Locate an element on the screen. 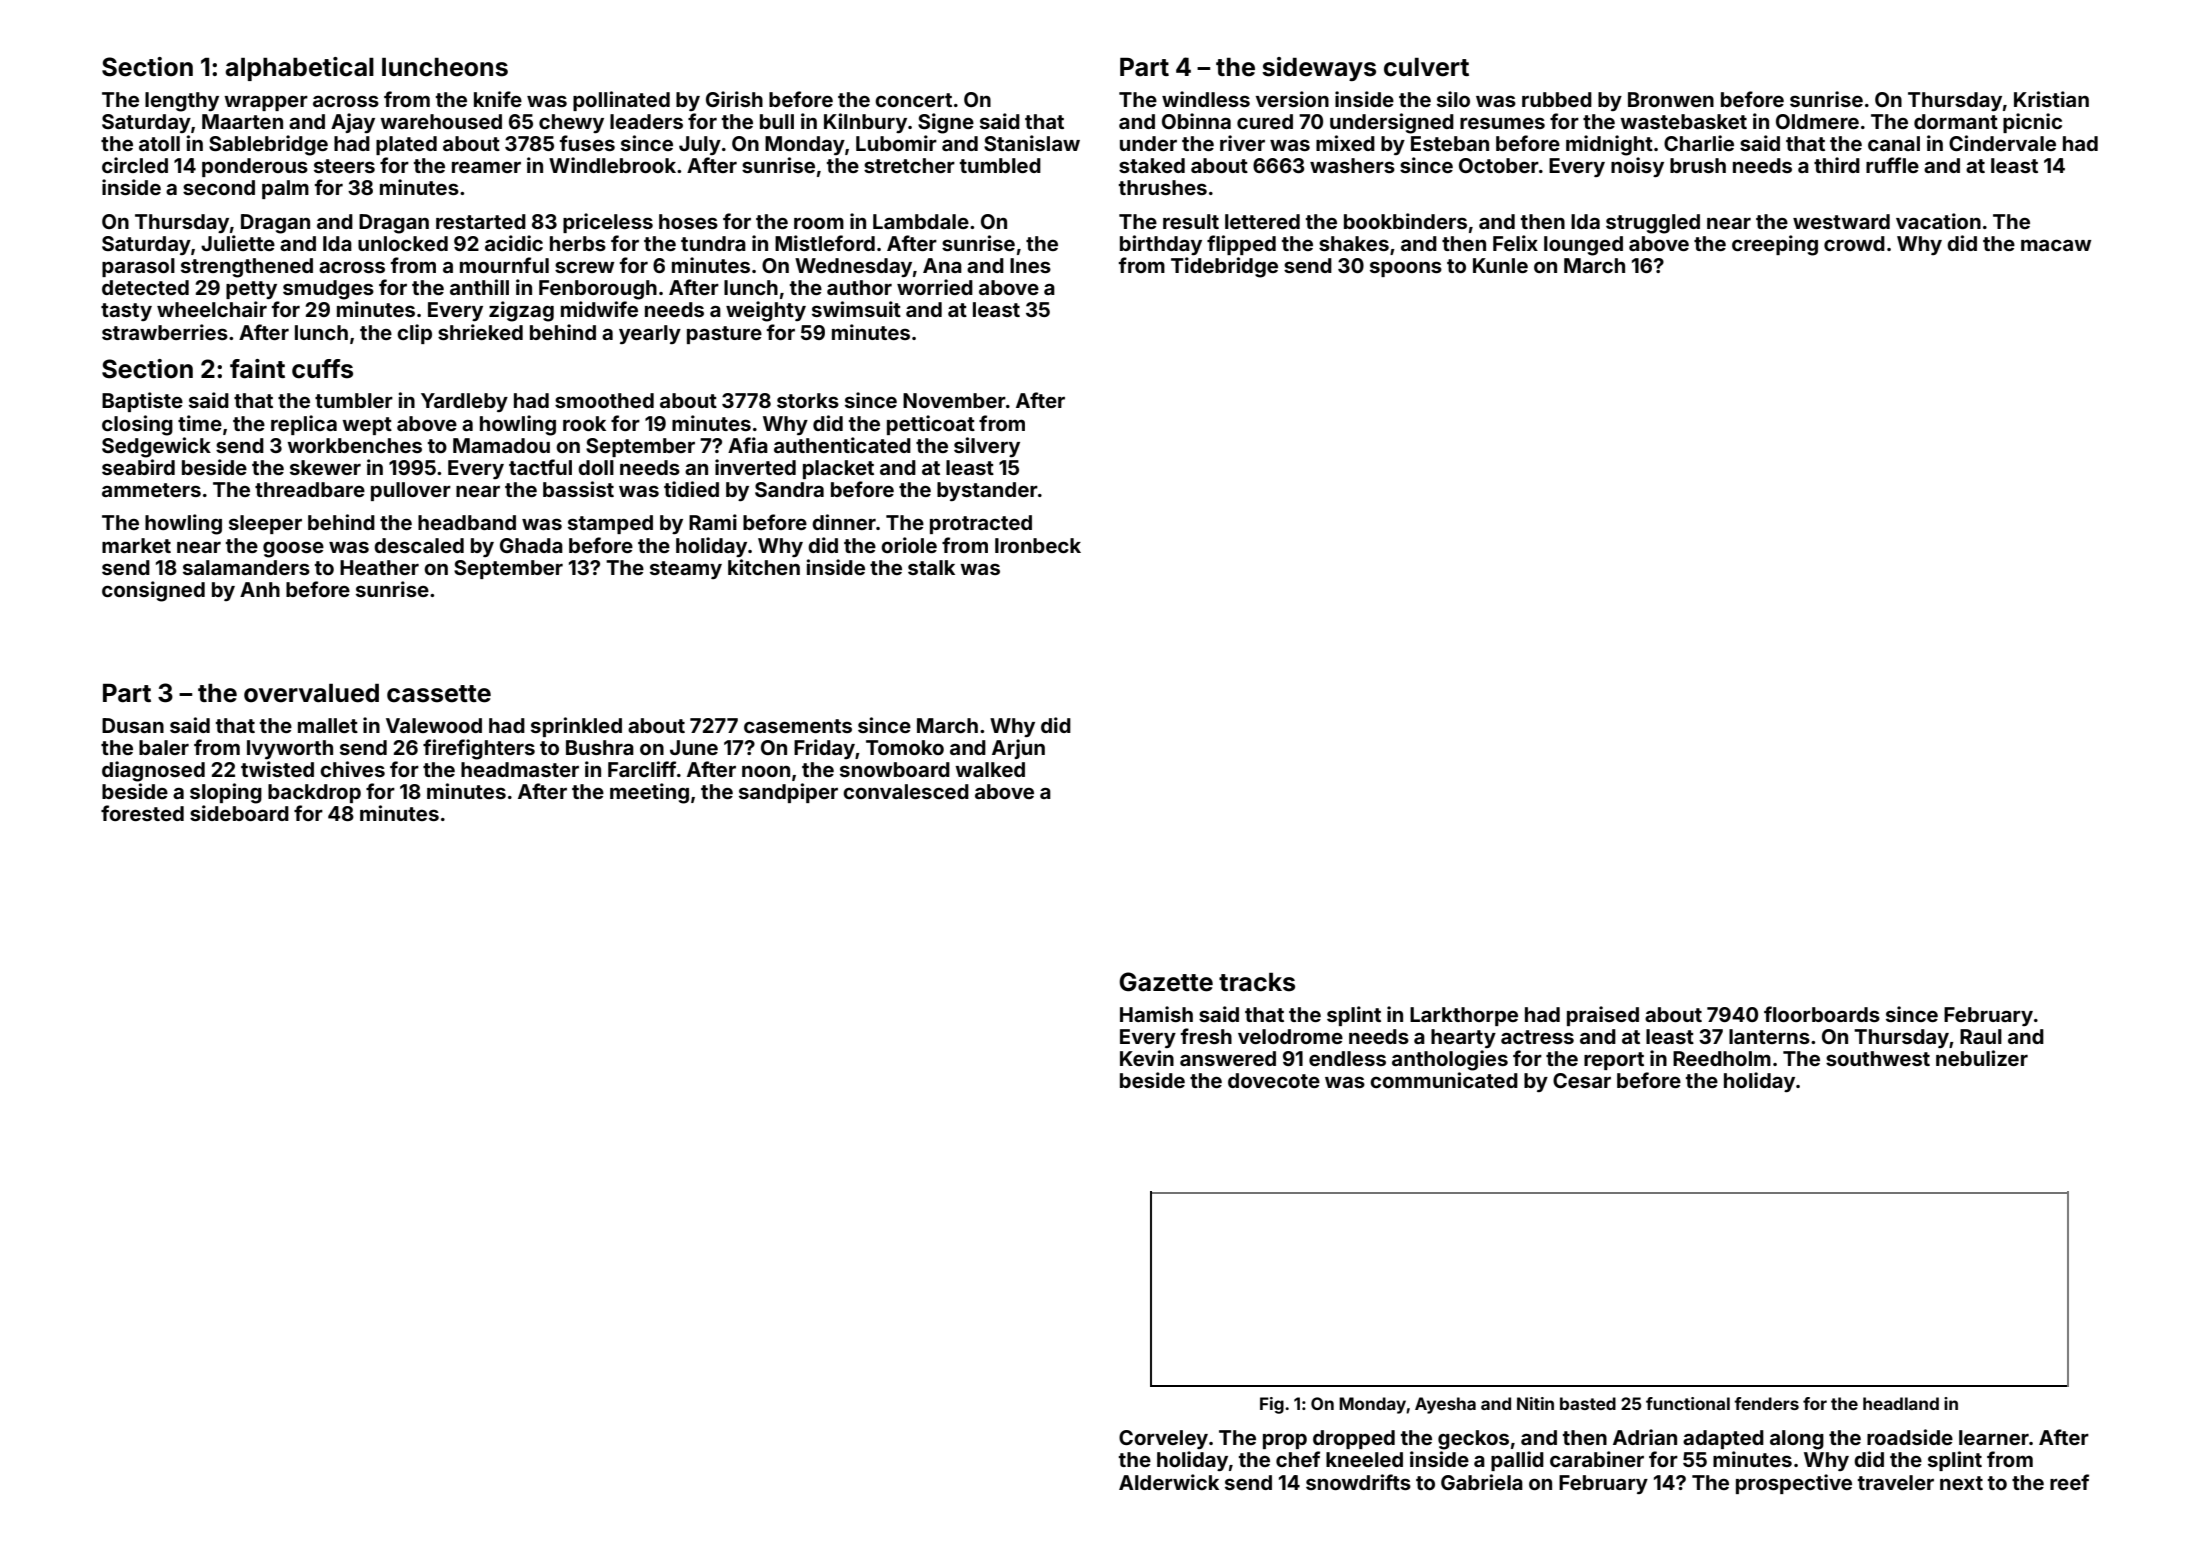 Image resolution: width=2201 pixels, height=1557 pixels. sideboard is located at coordinates (239, 813).
